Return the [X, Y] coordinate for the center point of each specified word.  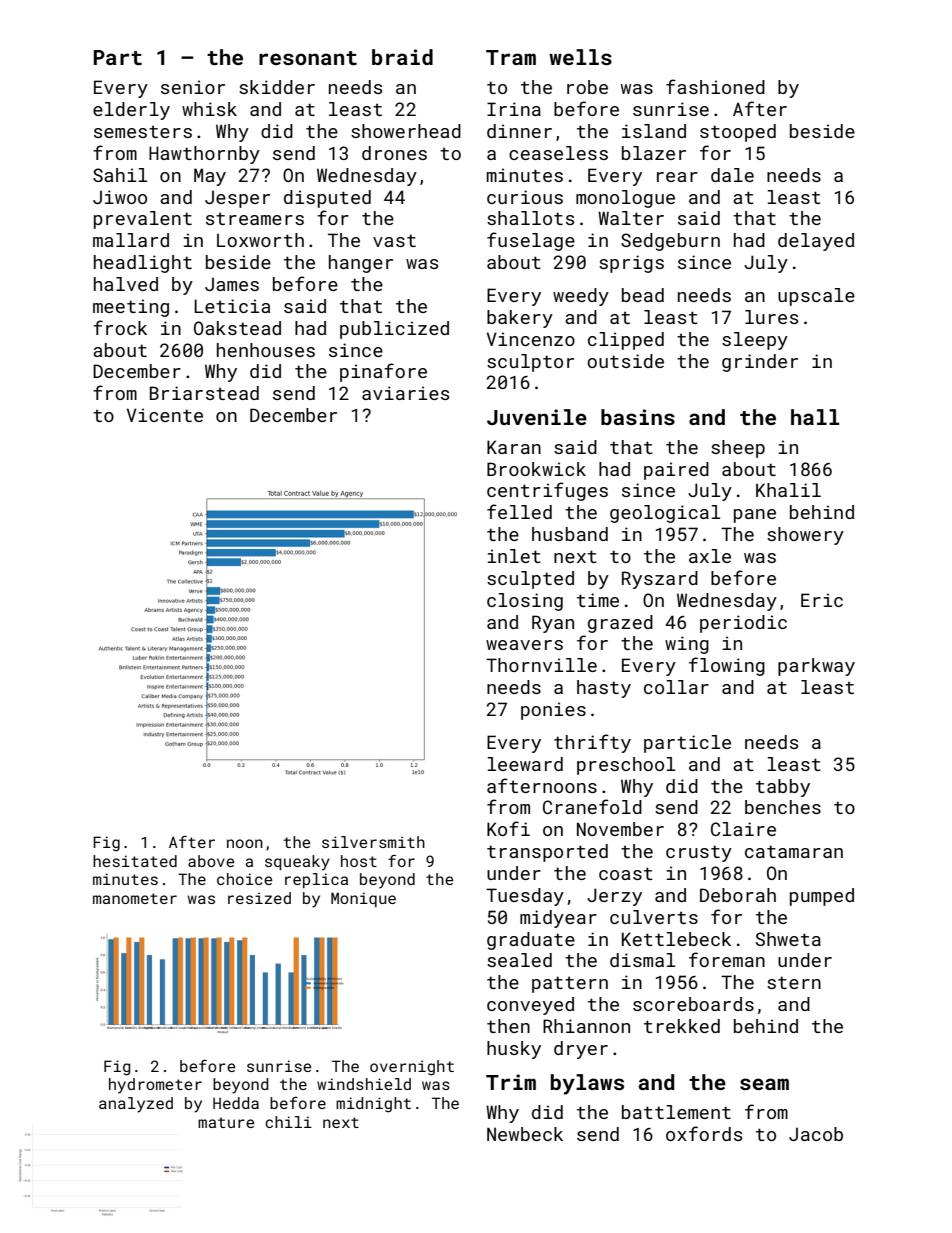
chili [288, 1122]
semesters [143, 132]
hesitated [135, 861]
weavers [524, 645]
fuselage [531, 241]
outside [625, 361]
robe [587, 87]
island [654, 131]
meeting [131, 308]
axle [710, 556]
